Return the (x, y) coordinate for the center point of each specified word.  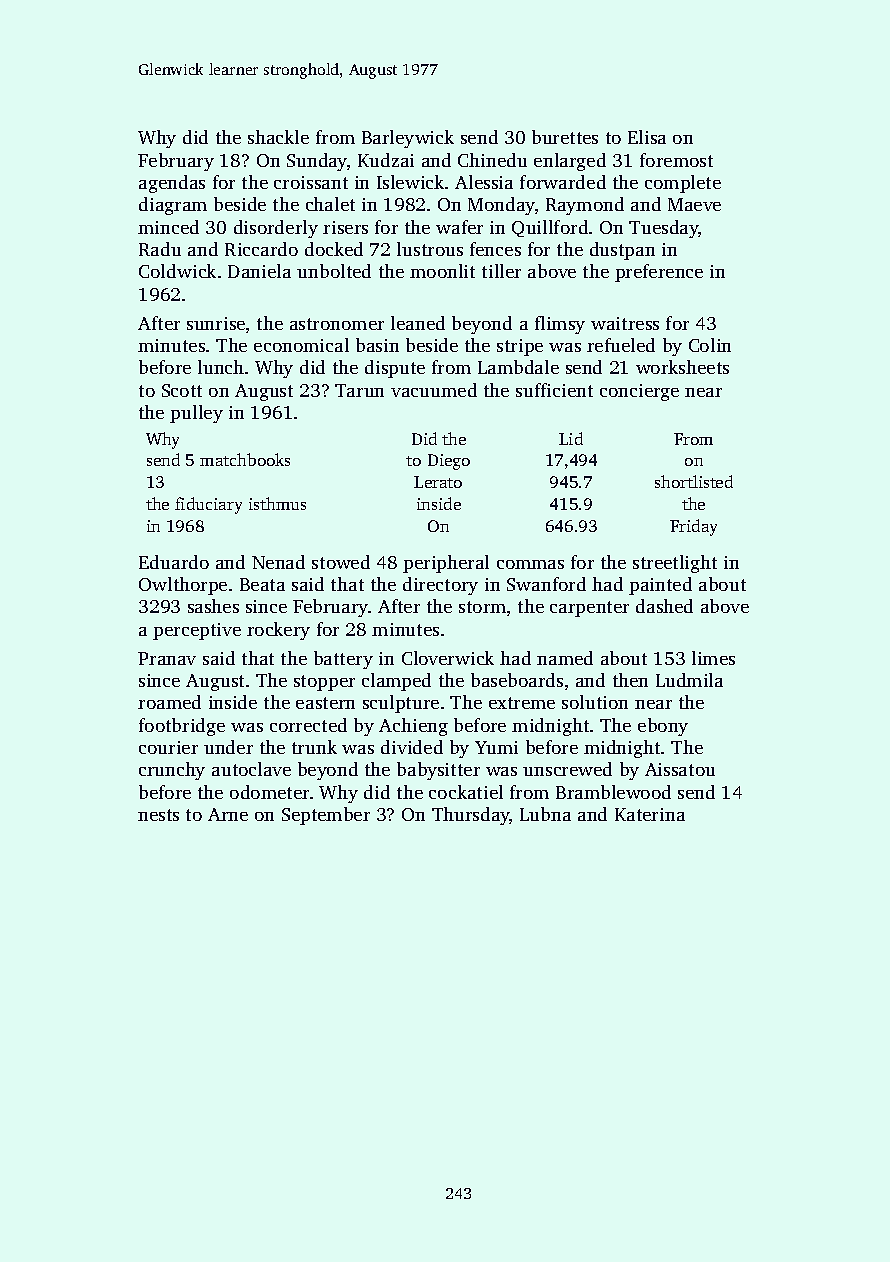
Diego (449, 462)
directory (440, 586)
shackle (278, 137)
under (228, 747)
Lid (571, 438)
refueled (621, 345)
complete (683, 184)
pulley (196, 414)
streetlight (675, 564)
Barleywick (408, 139)
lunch (221, 367)
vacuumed (434, 390)
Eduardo (174, 562)
